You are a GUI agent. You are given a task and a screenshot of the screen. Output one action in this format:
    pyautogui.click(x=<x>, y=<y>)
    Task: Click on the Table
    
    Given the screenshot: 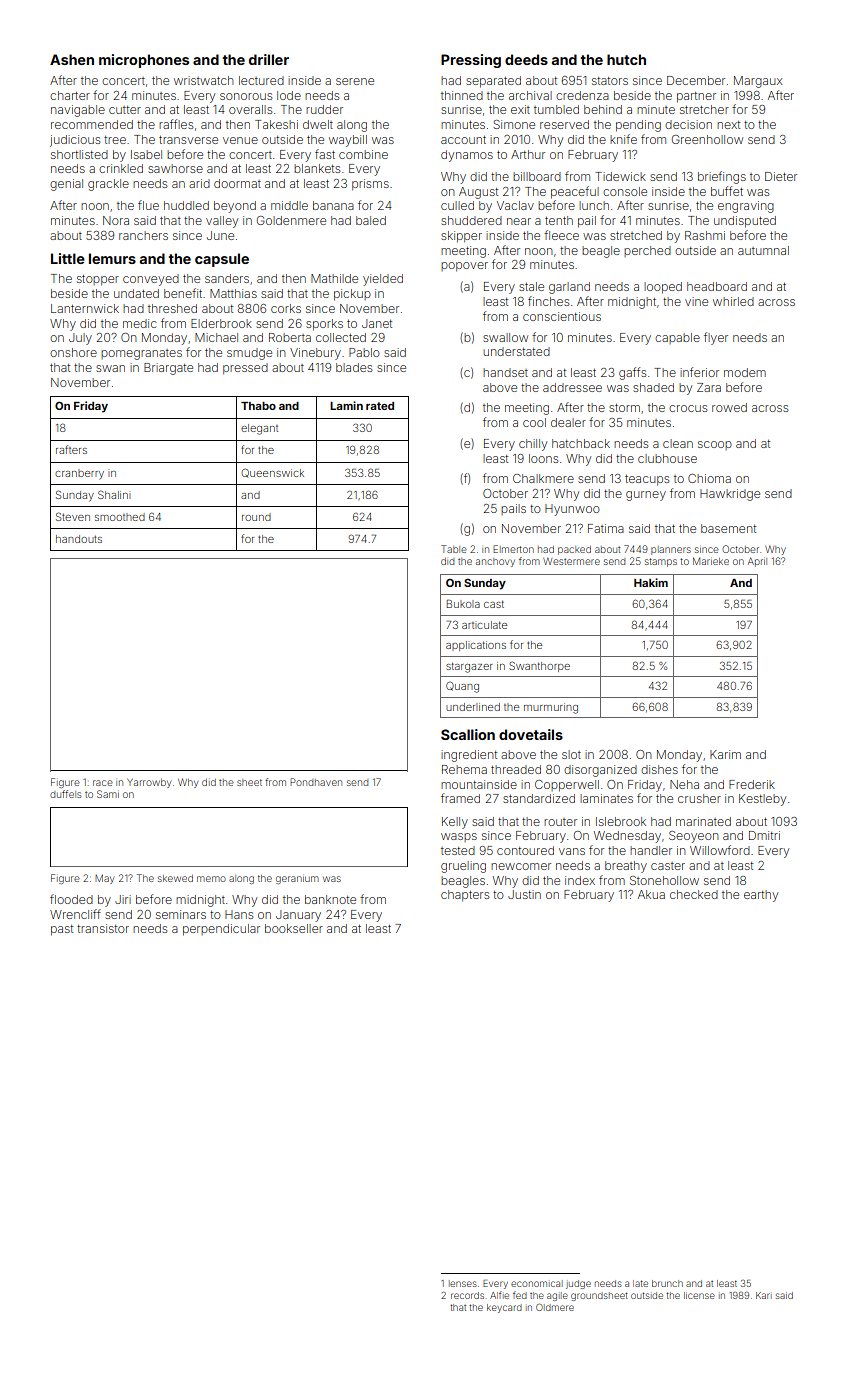 What is the action you would take?
    pyautogui.click(x=454, y=549)
